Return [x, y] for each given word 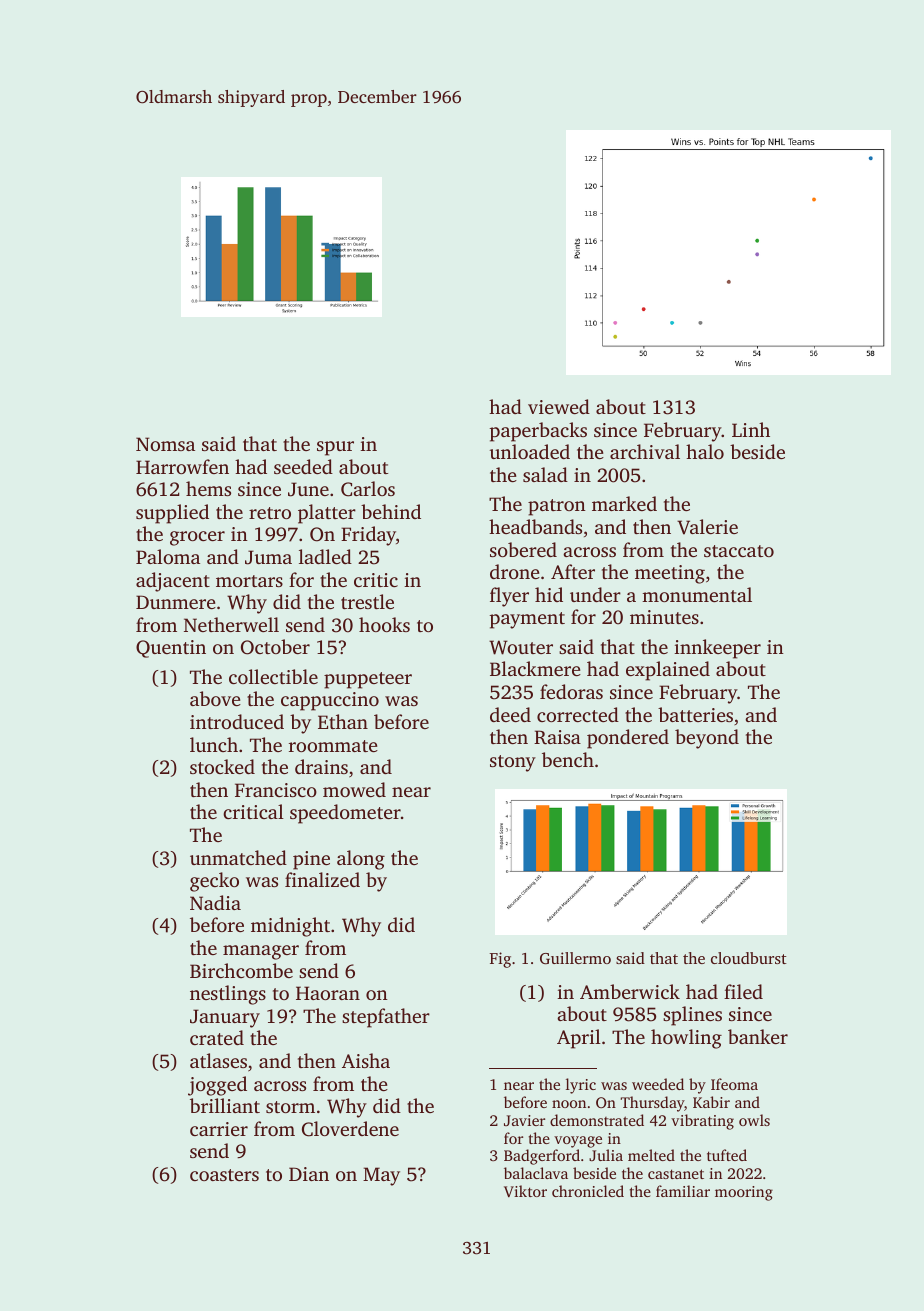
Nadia [215, 902]
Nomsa [165, 444]
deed [510, 714]
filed [743, 991]
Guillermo [575, 958]
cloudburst [749, 958]
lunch [214, 744]
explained [668, 671]
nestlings [228, 995]
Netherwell [231, 624]
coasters [224, 1175]
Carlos [368, 489]
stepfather [386, 1018]
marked [624, 503]
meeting [670, 574]
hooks [384, 624]
